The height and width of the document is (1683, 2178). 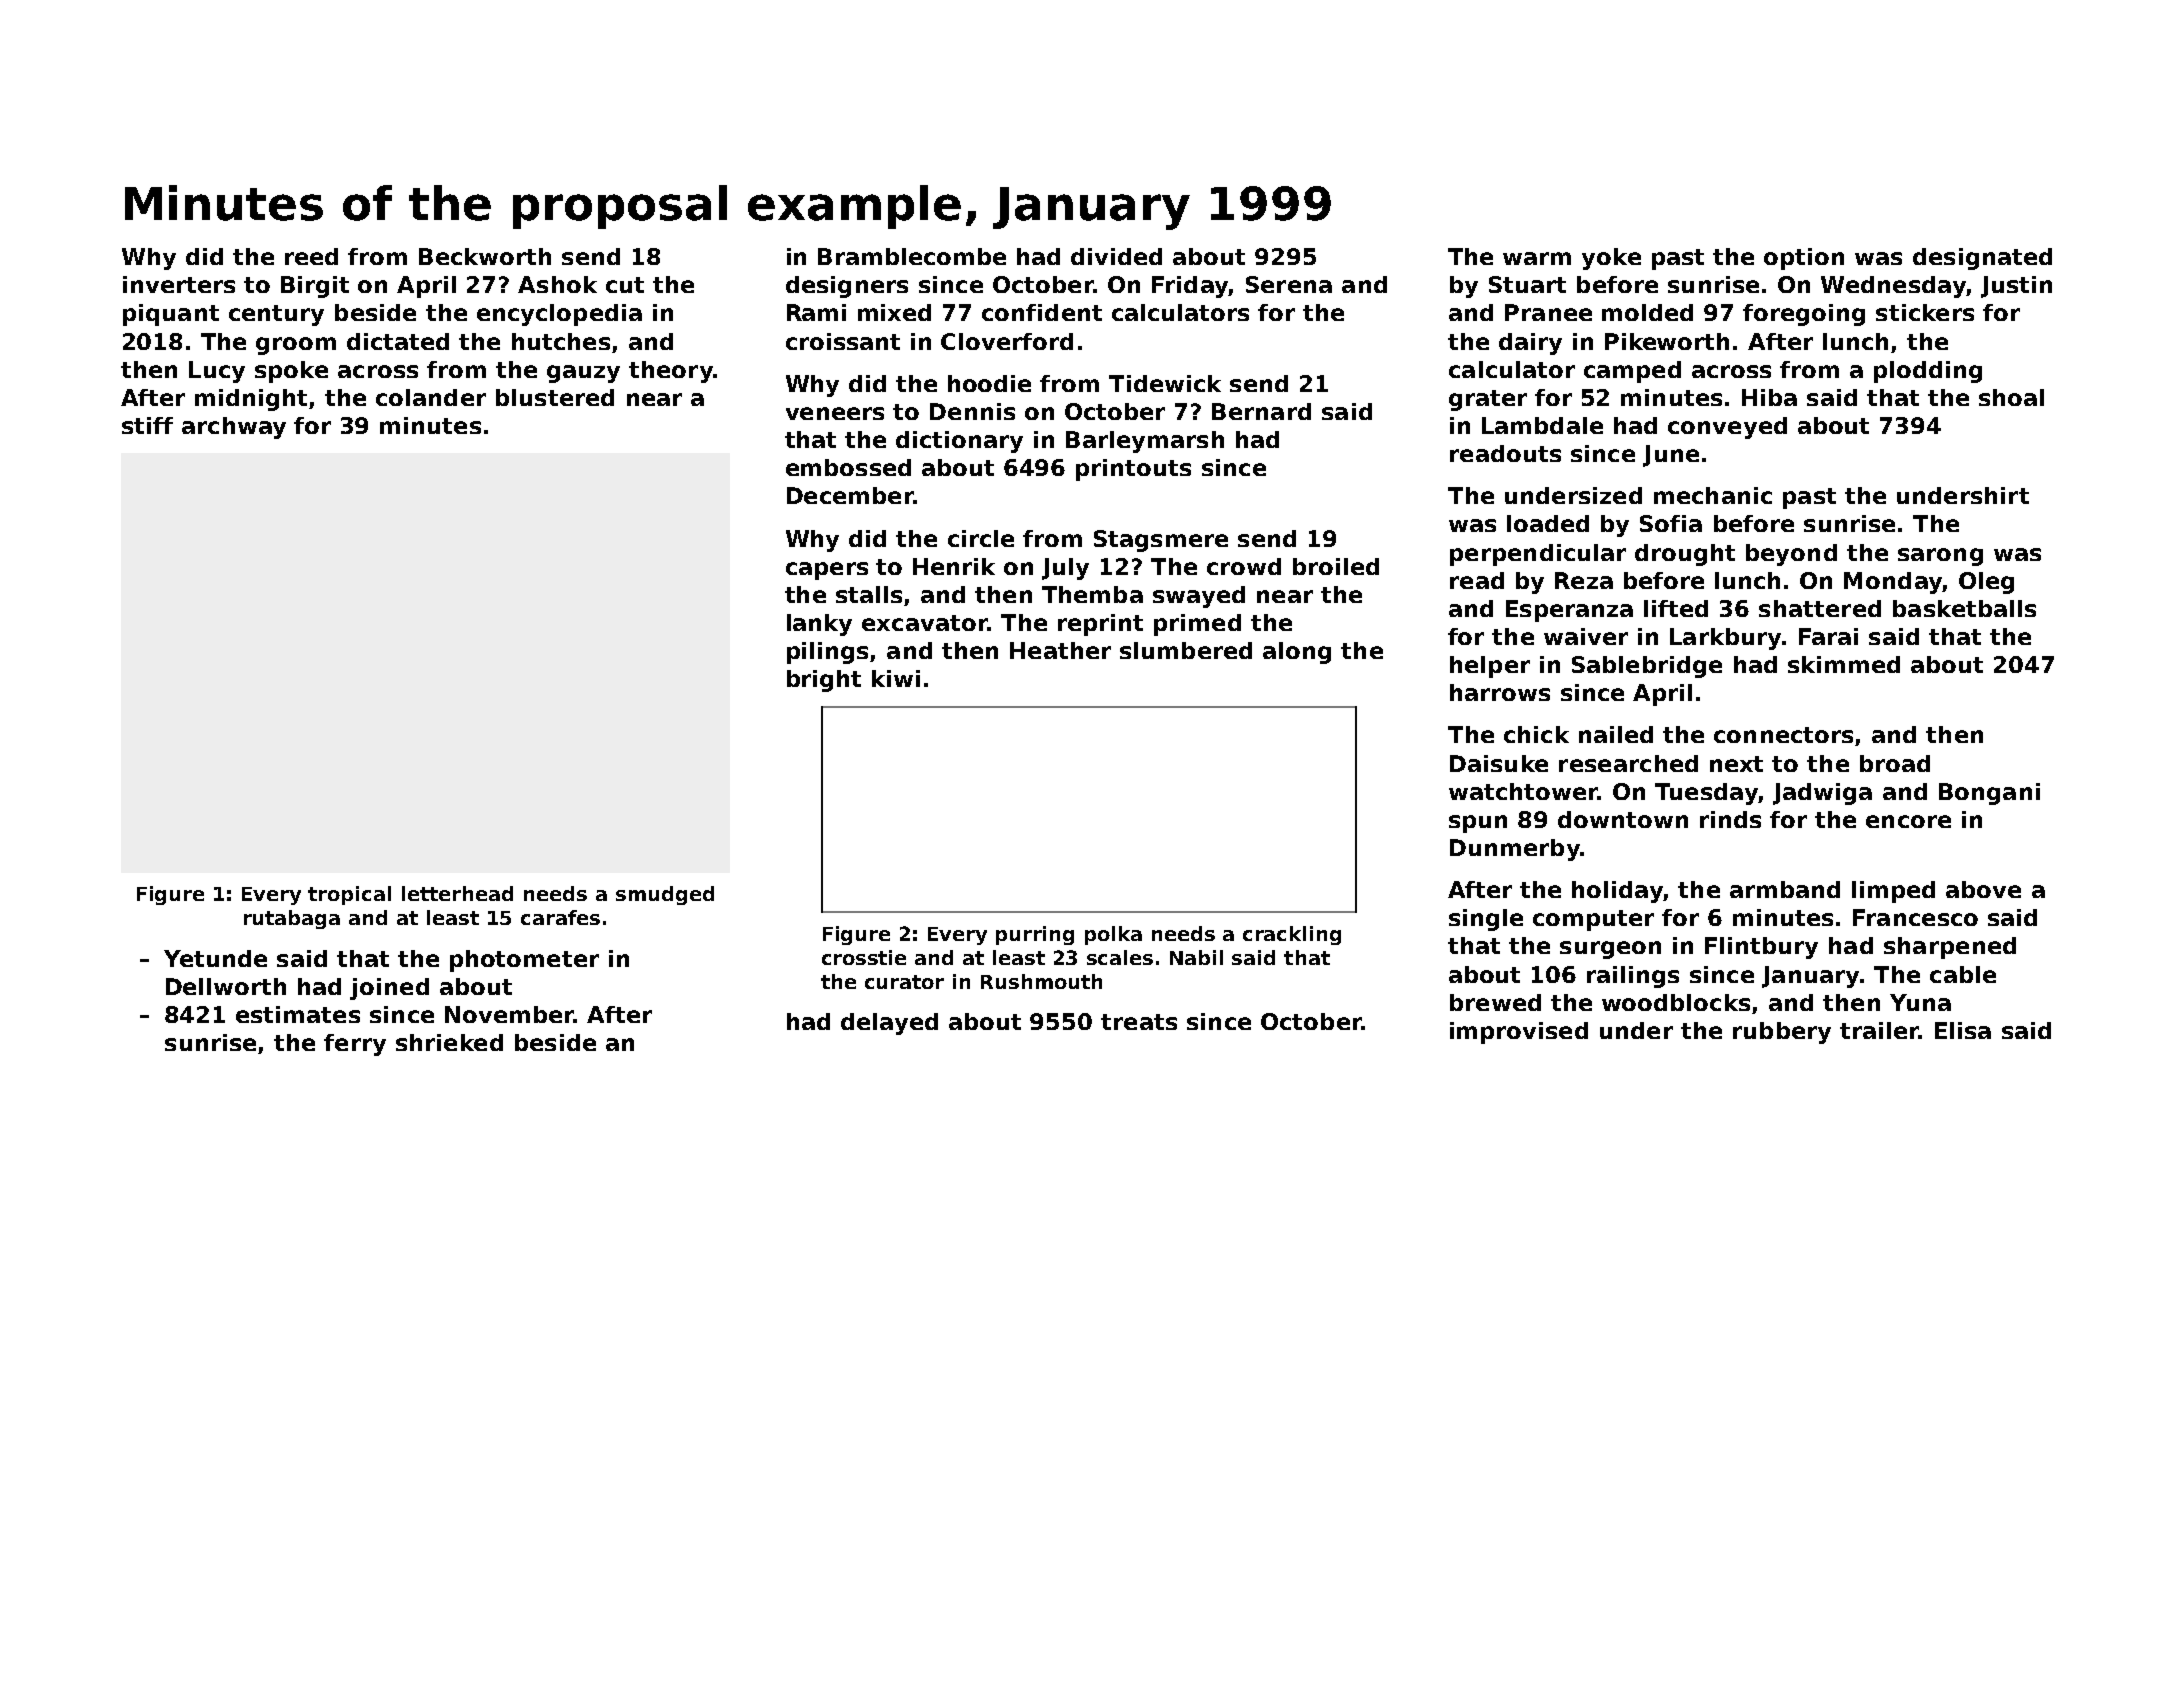 What do you see at coordinates (1523, 791) in the document?
I see `watchtower` at bounding box center [1523, 791].
